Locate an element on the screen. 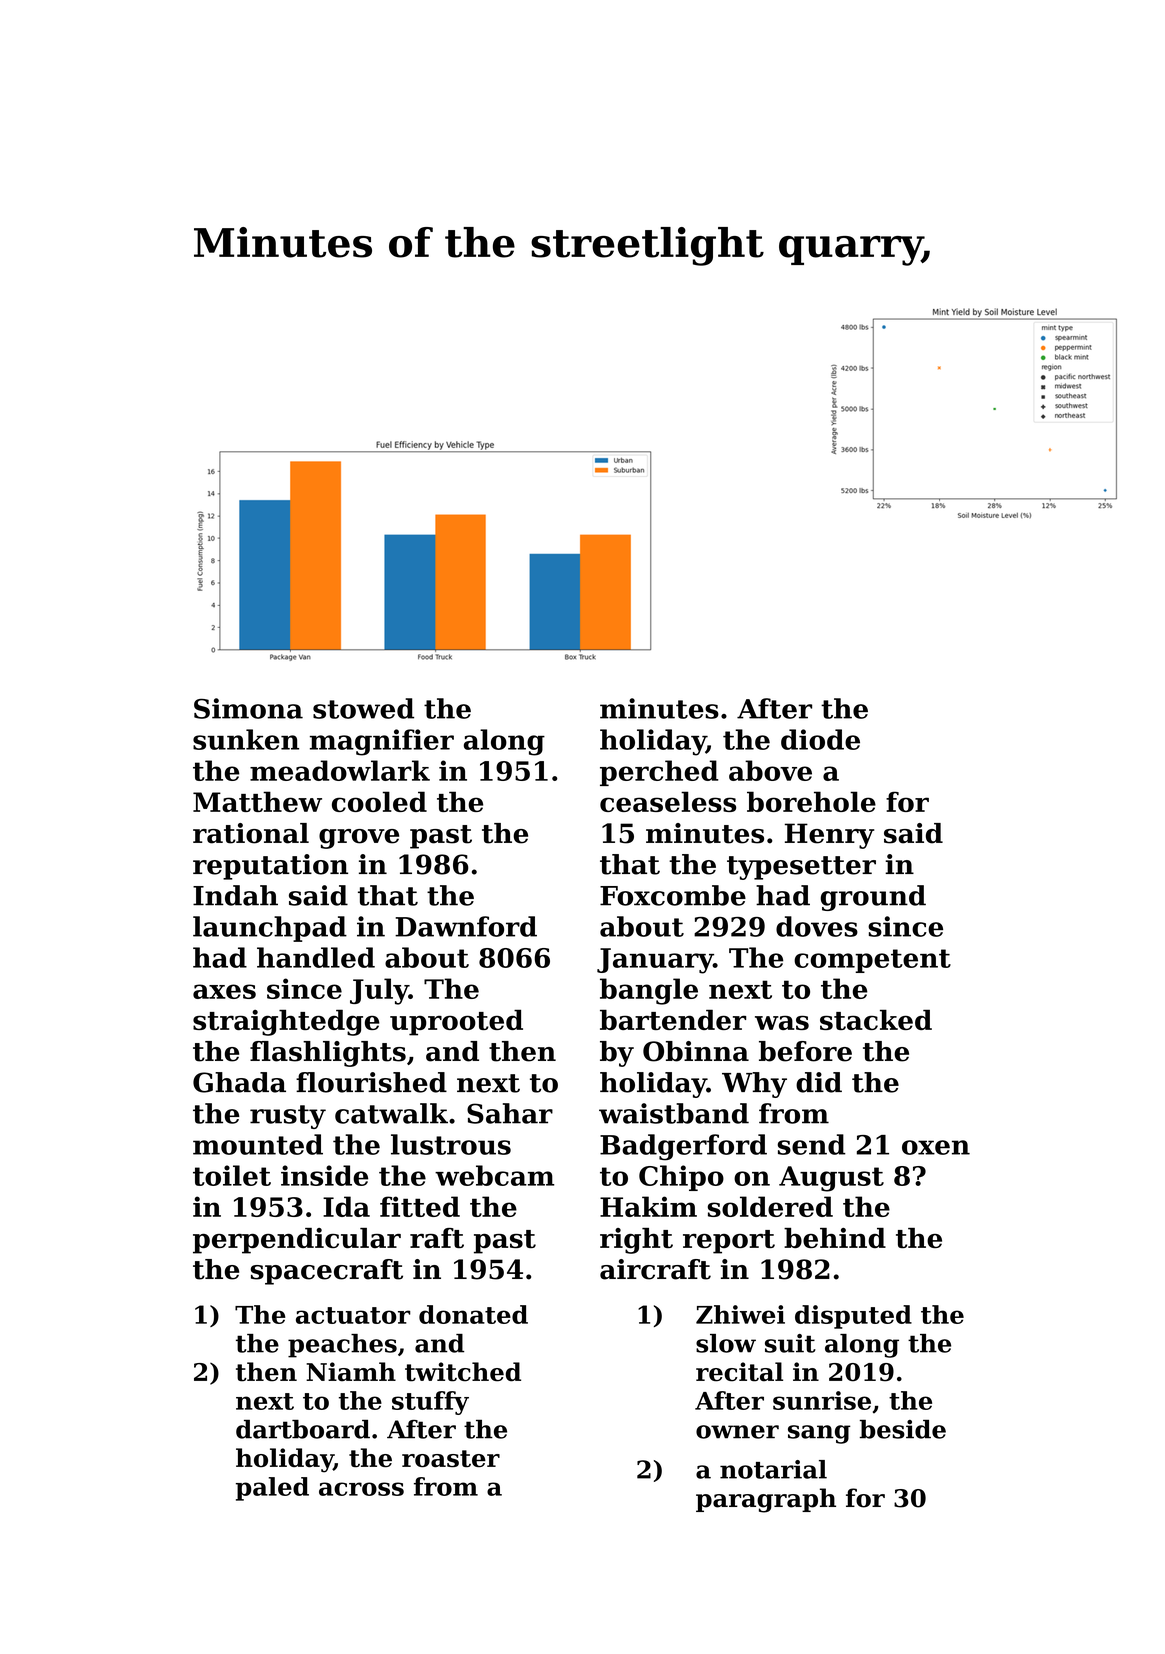 This screenshot has width=1165, height=1654. ground is located at coordinates (873, 898).
